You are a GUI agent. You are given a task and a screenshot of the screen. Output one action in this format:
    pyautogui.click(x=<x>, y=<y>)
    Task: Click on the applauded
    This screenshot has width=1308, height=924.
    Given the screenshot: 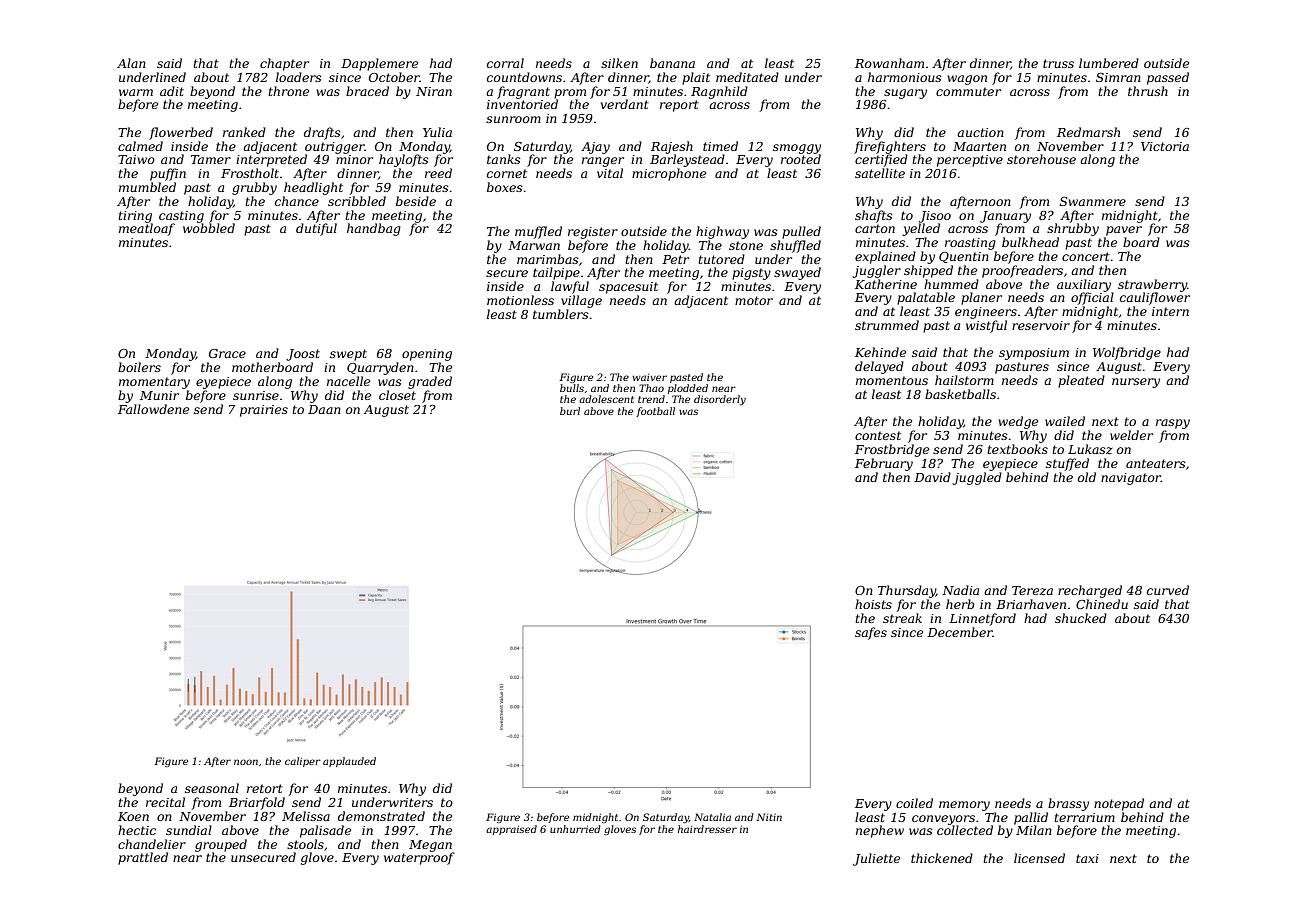 What is the action you would take?
    pyautogui.click(x=349, y=762)
